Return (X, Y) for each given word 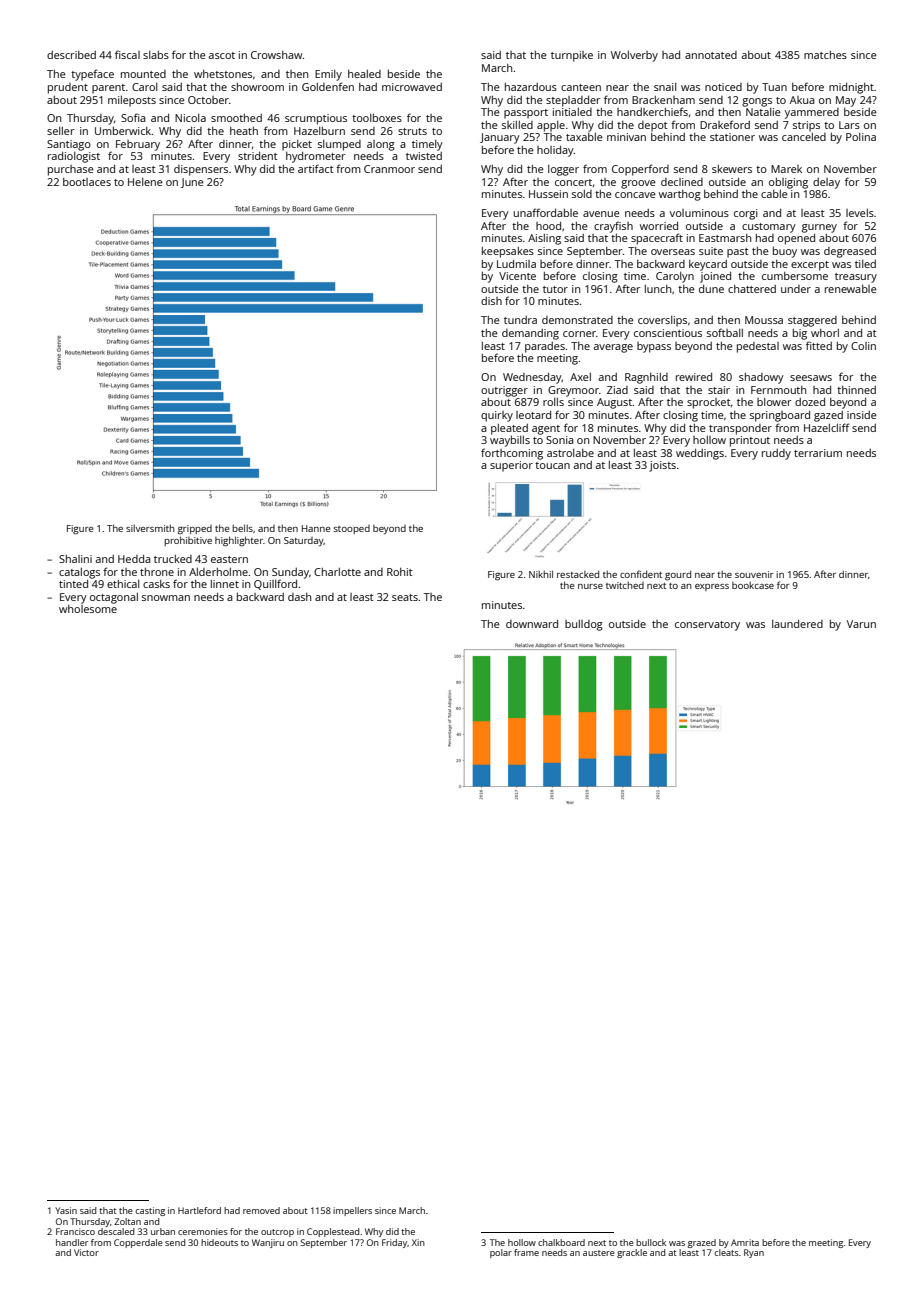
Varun (861, 624)
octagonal (114, 598)
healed (364, 74)
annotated (711, 55)
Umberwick (123, 131)
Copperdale (138, 1243)
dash (299, 597)
